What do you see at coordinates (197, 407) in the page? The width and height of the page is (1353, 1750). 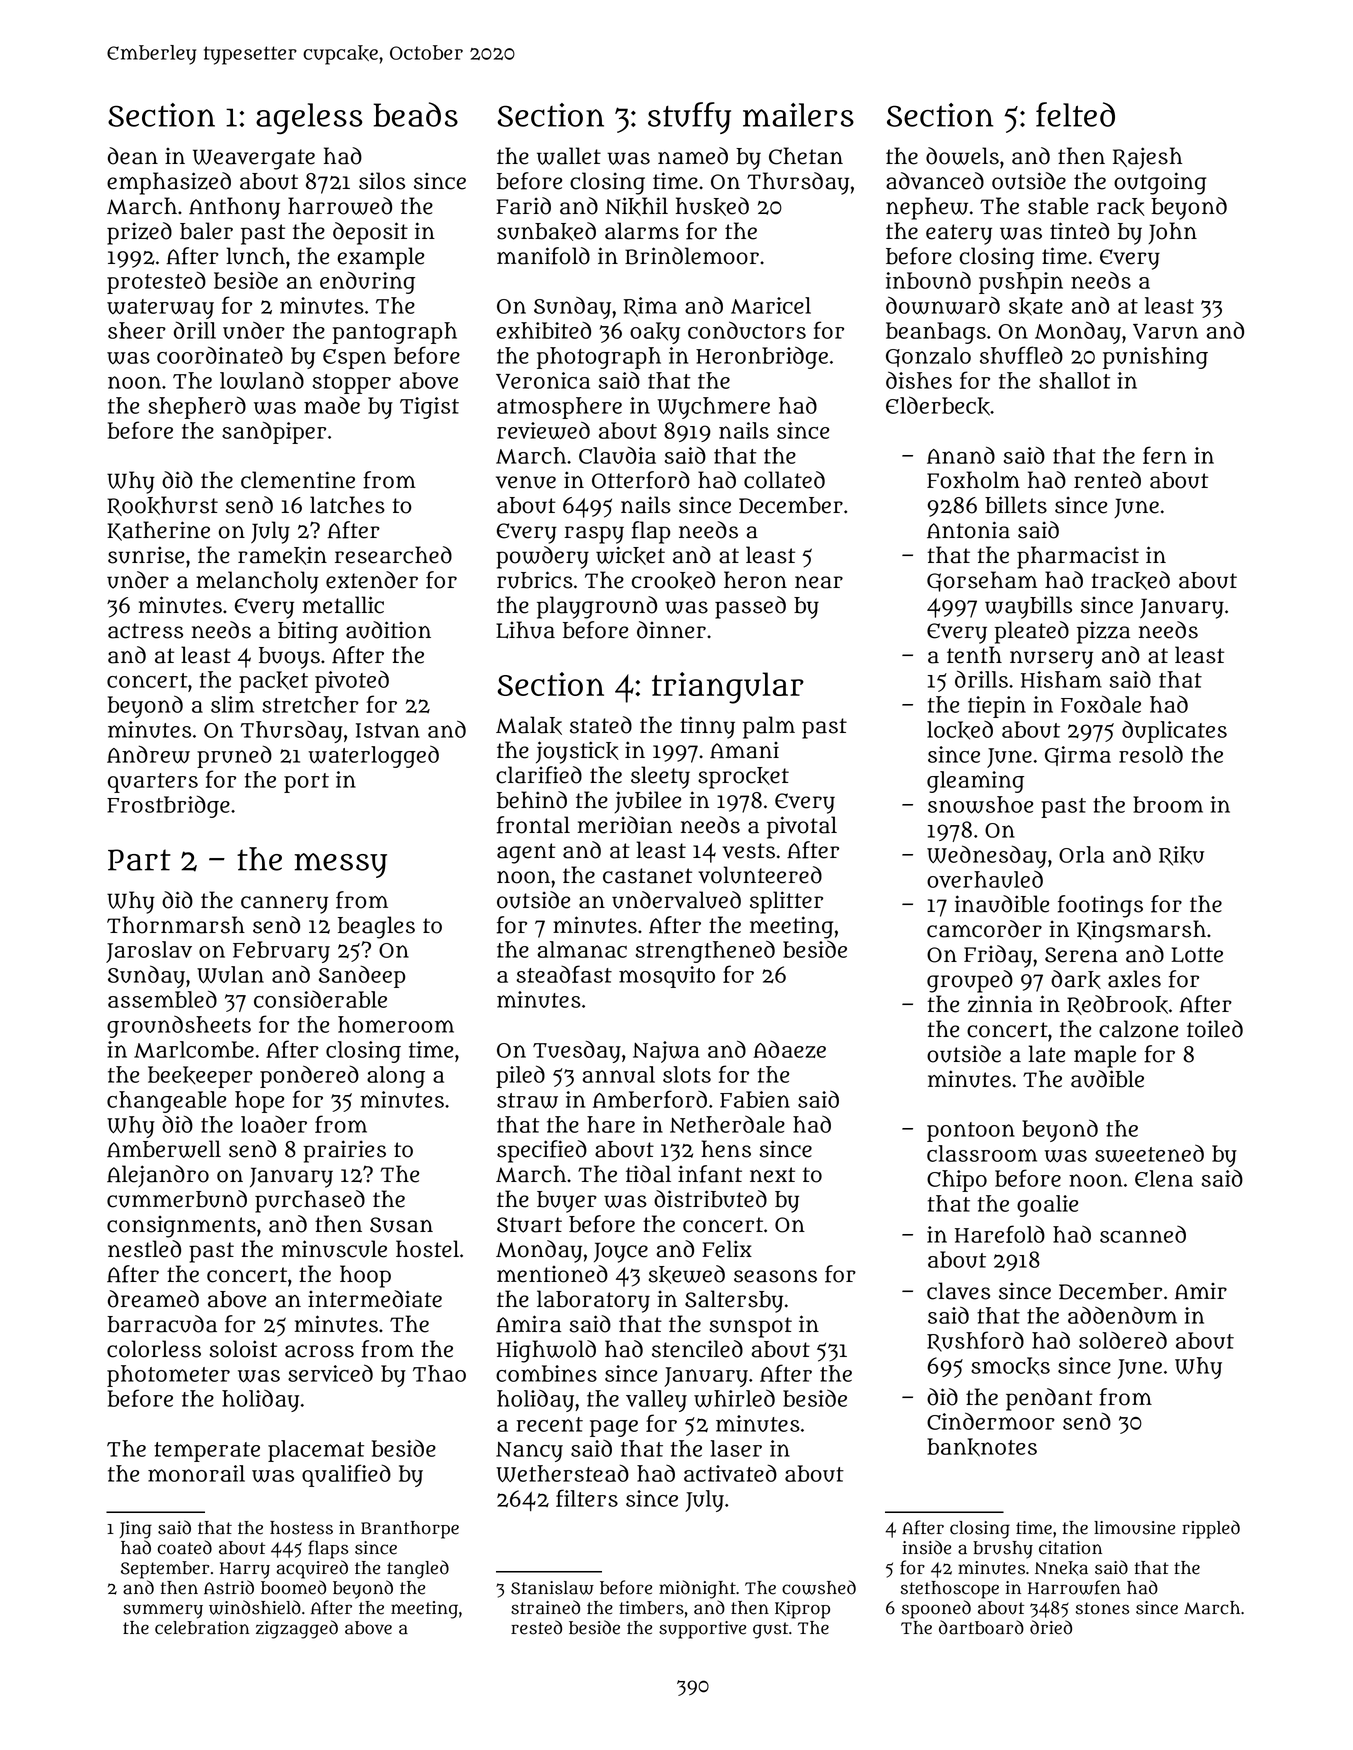 I see `shepherd` at bounding box center [197, 407].
